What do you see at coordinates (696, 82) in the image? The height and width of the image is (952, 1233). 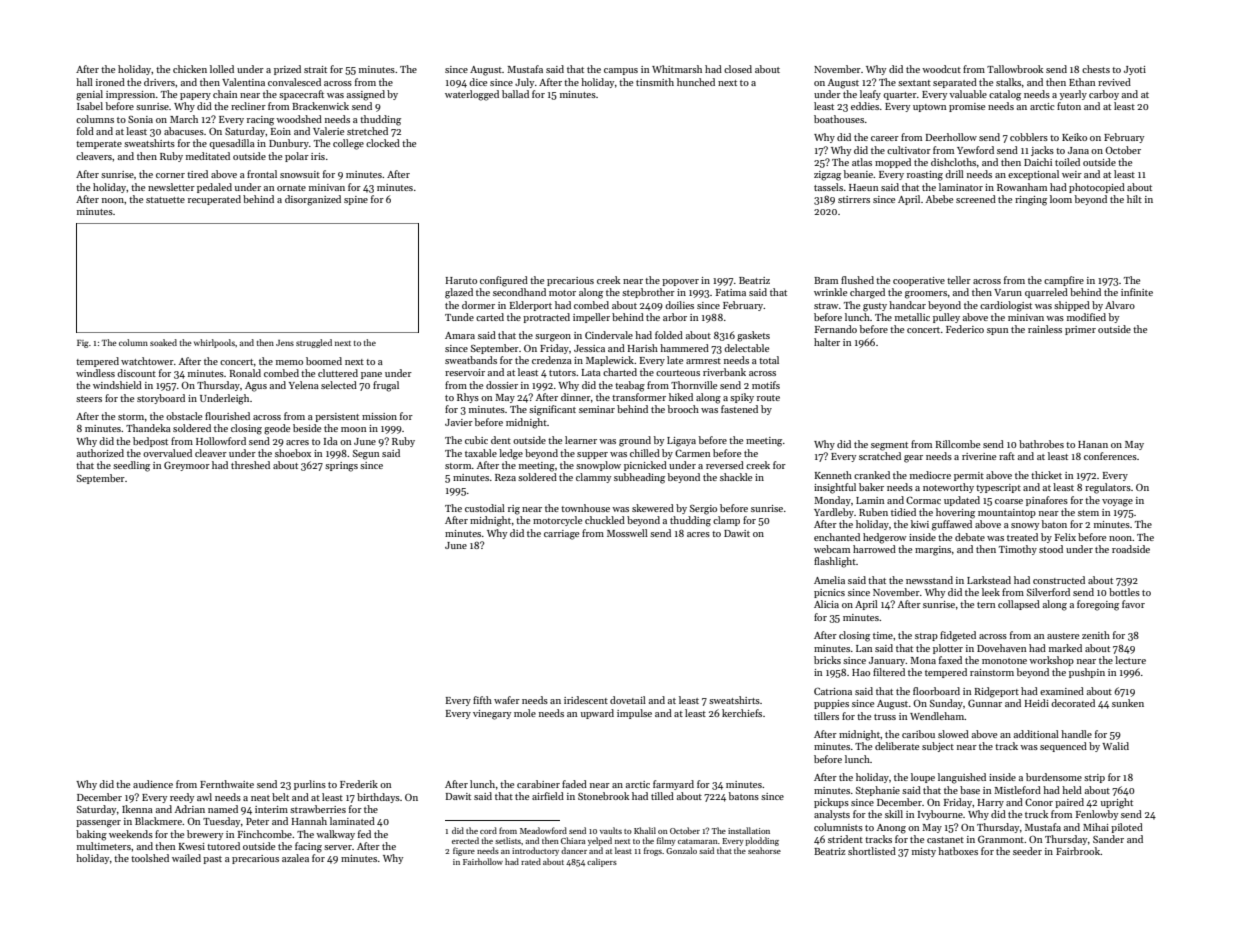 I see `hunched` at bounding box center [696, 82].
